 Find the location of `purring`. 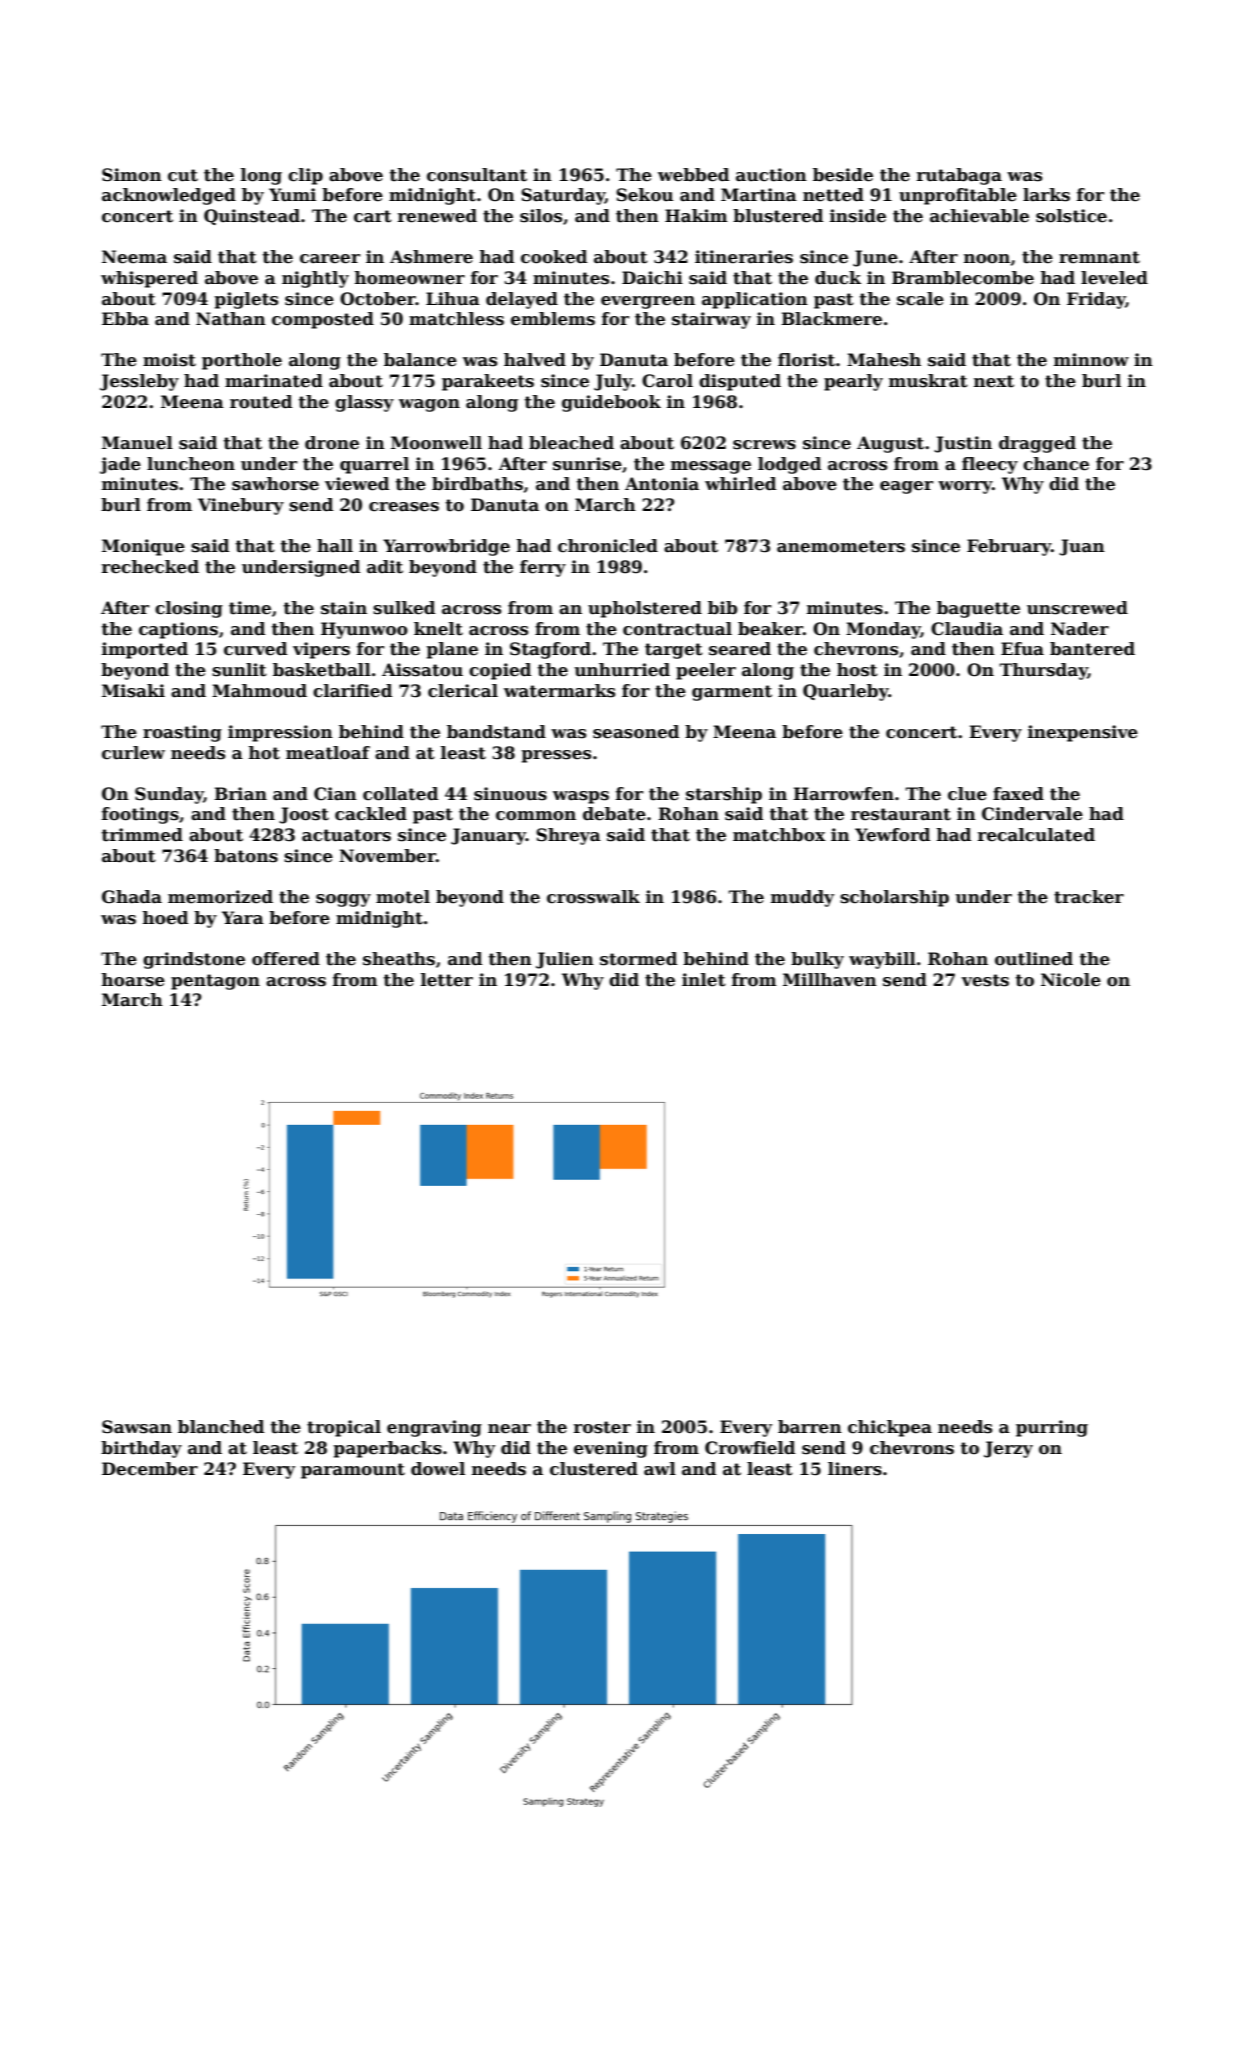

purring is located at coordinates (1052, 1428).
